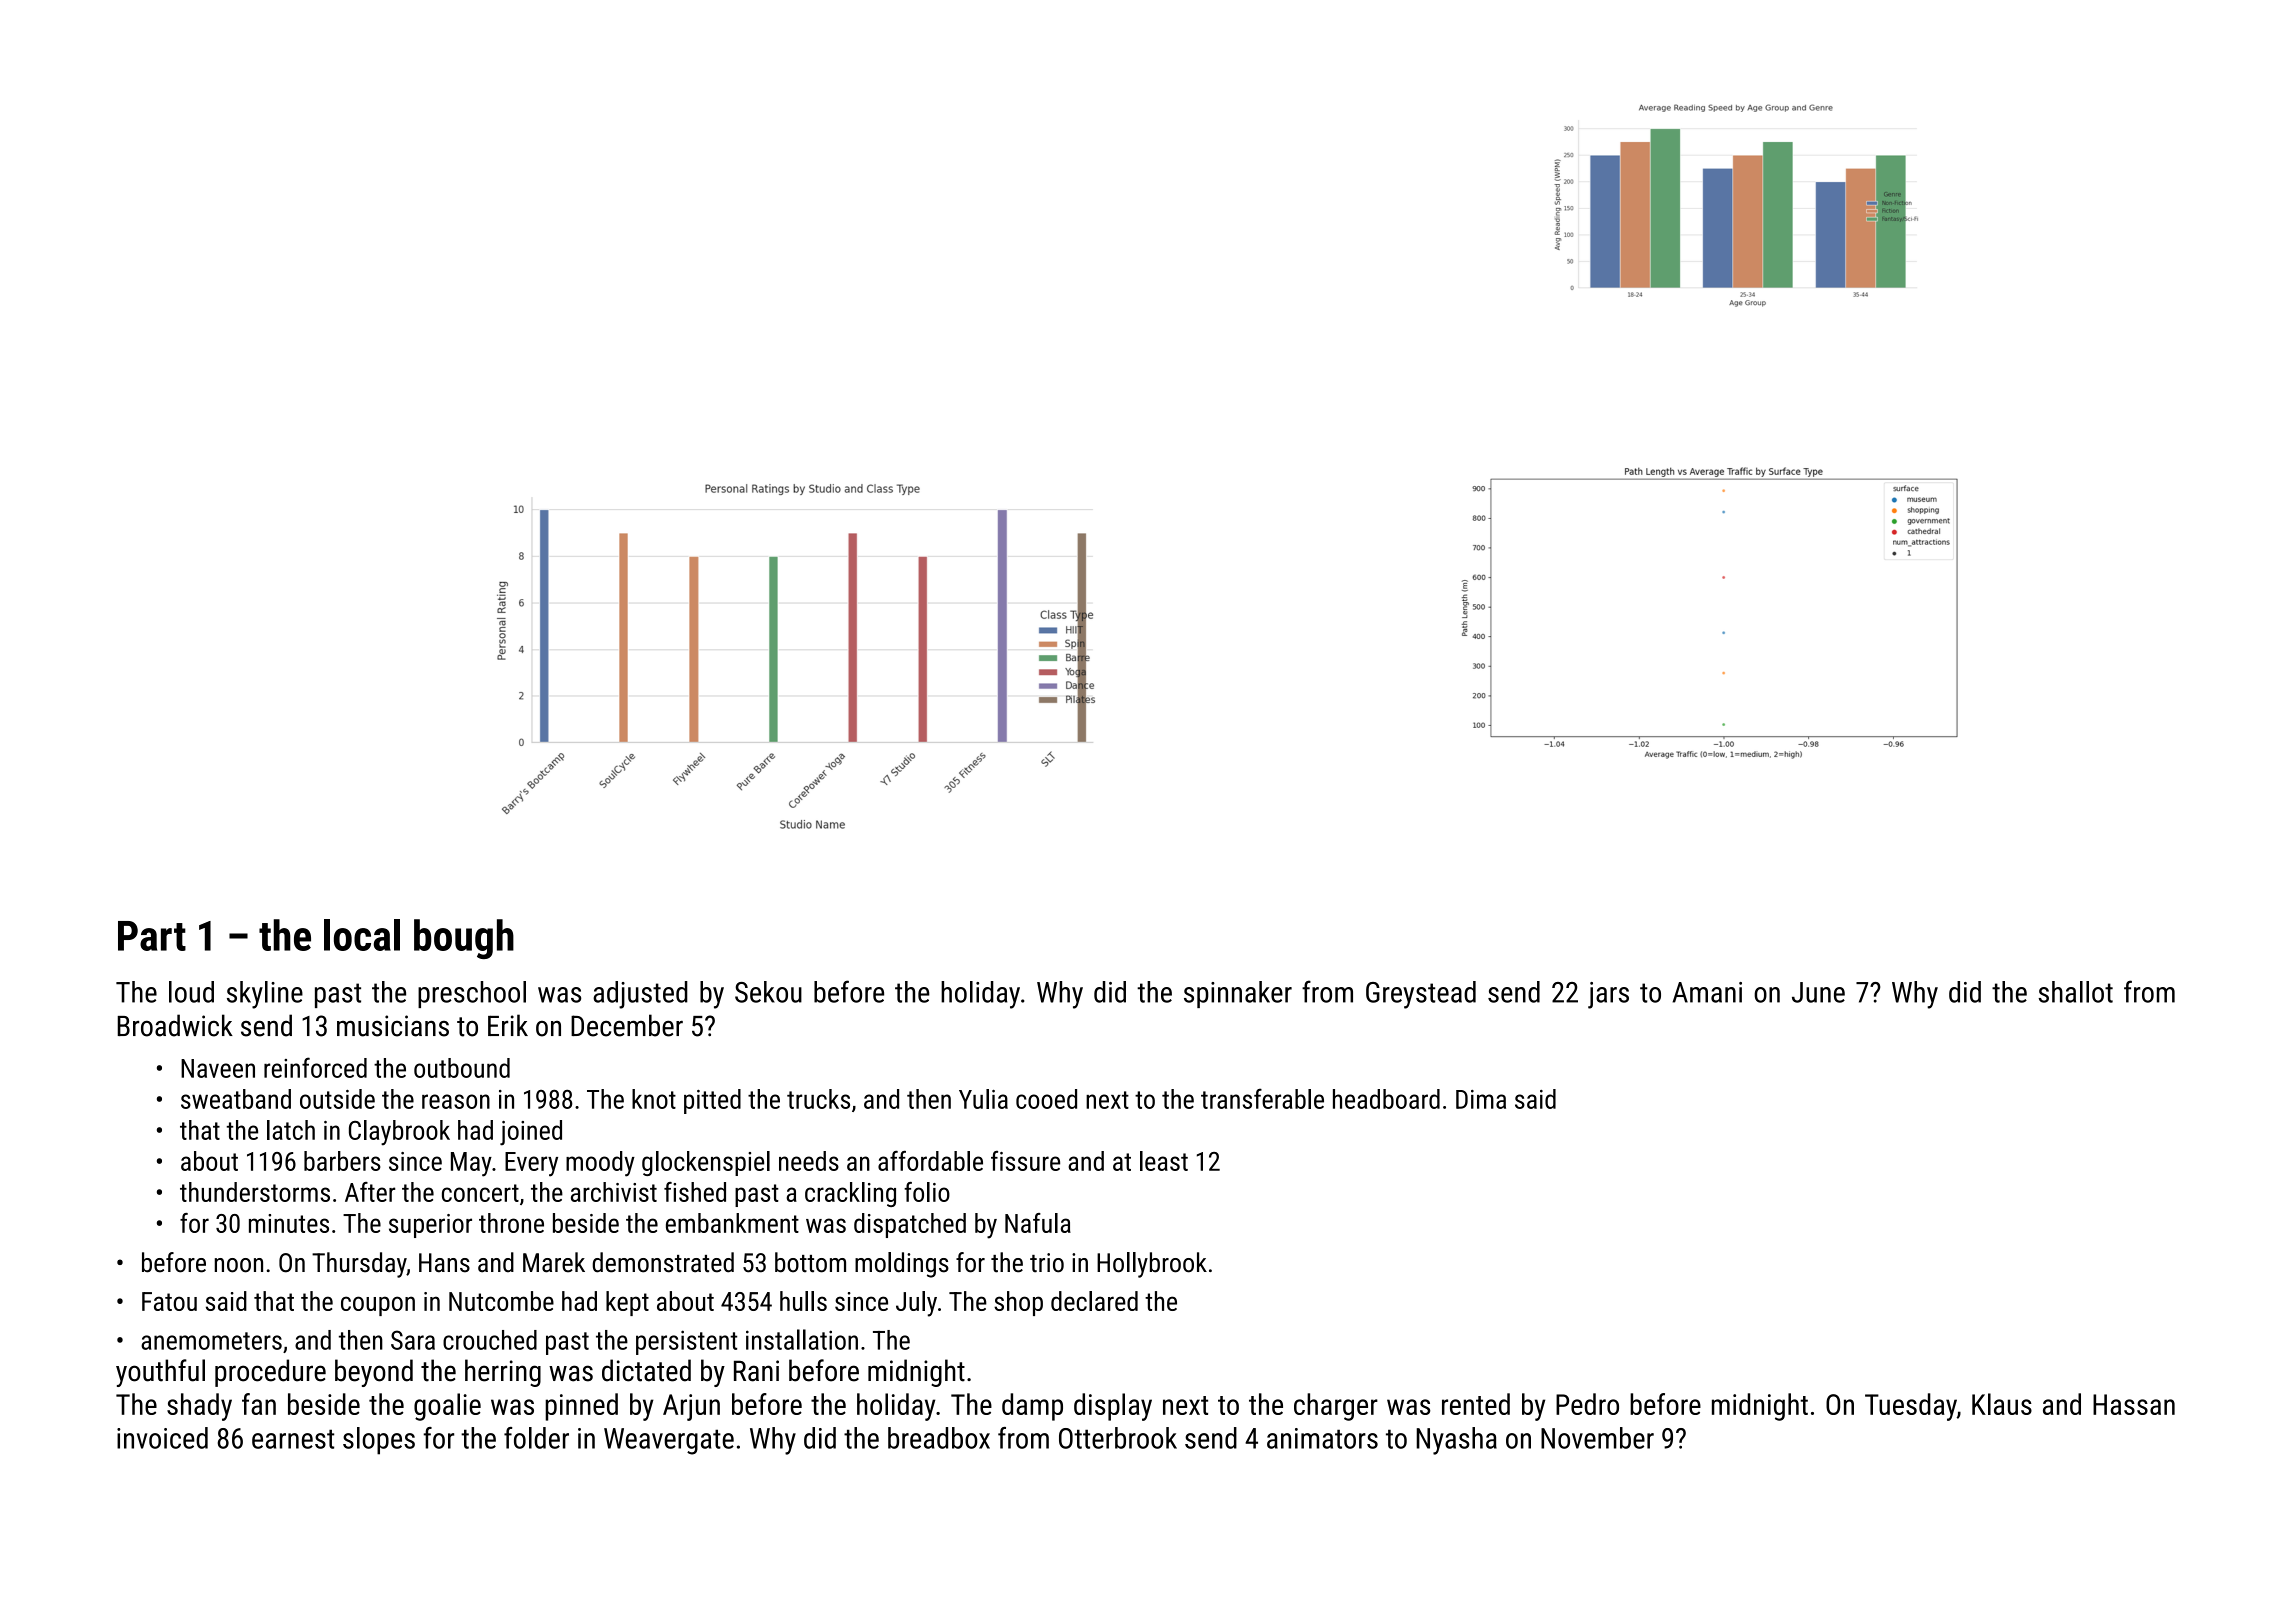  Describe the element at coordinates (536, 1438) in the page. I see `folder` at that location.
